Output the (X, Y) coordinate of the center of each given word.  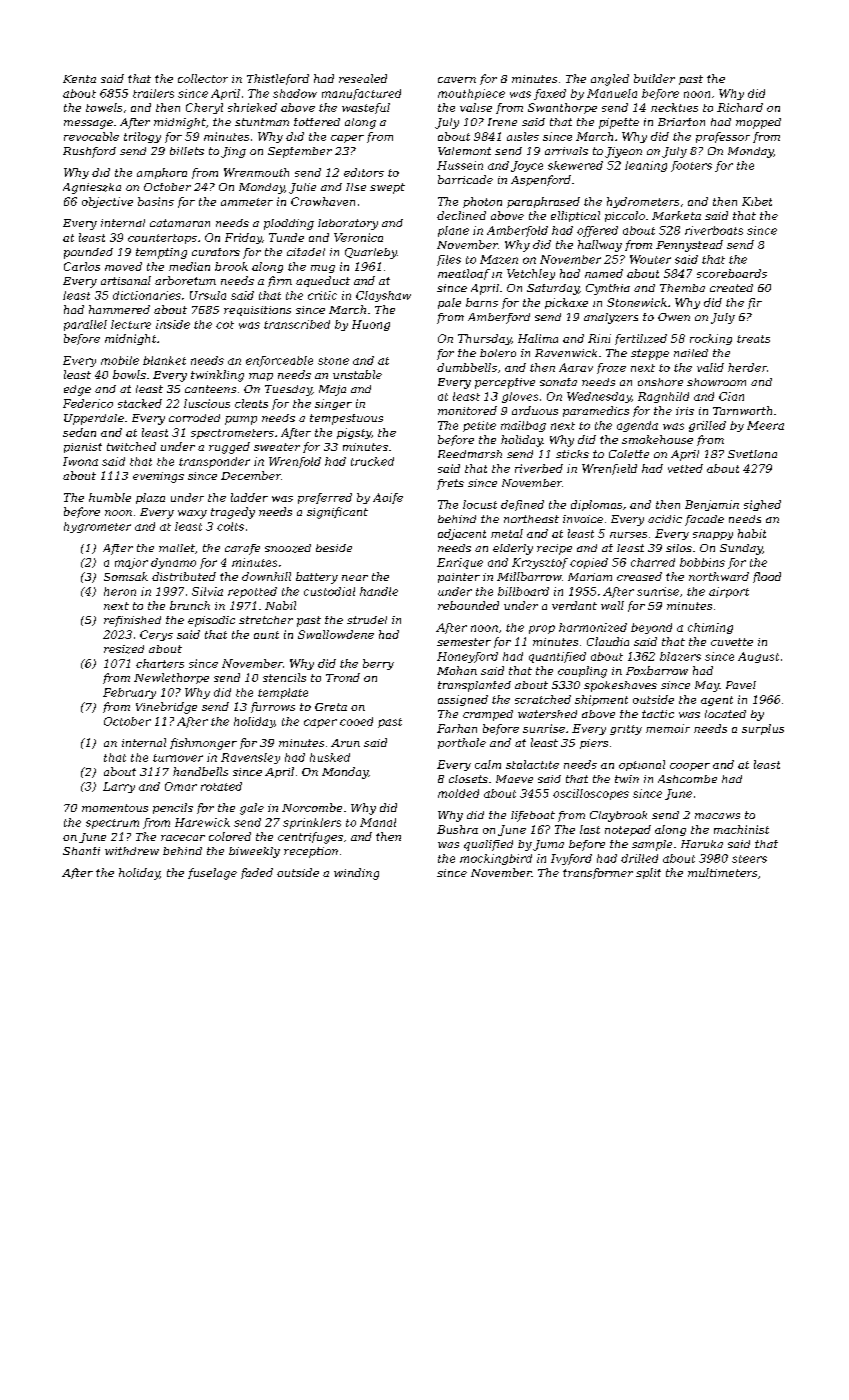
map (261, 377)
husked (330, 757)
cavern (457, 80)
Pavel (741, 685)
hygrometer (97, 527)
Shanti (81, 851)
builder (654, 78)
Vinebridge (166, 708)
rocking (711, 339)
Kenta (79, 79)
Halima (538, 338)
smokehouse (657, 439)
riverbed (539, 468)
